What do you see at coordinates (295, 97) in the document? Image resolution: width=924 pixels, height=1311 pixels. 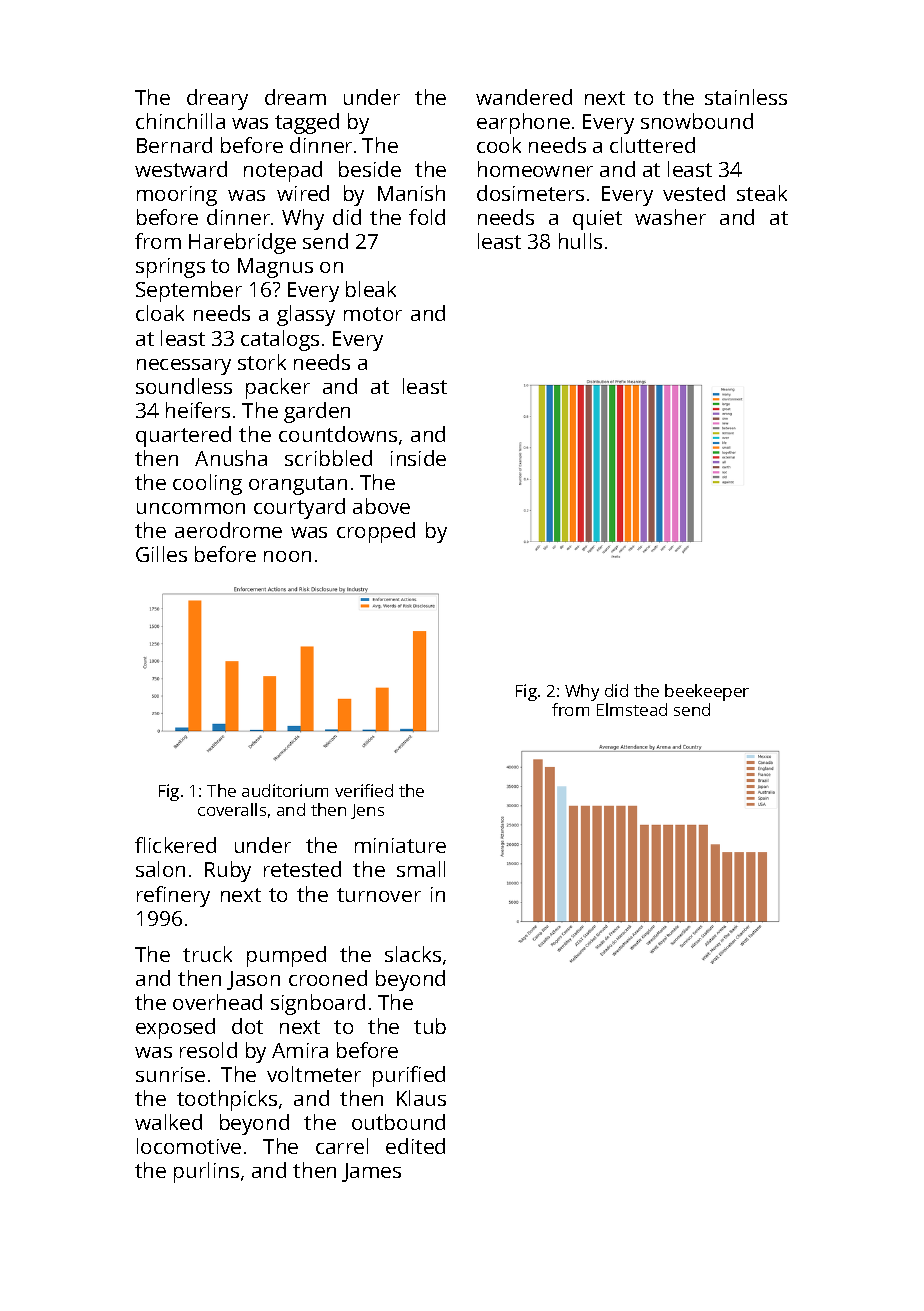 I see `dream` at bounding box center [295, 97].
